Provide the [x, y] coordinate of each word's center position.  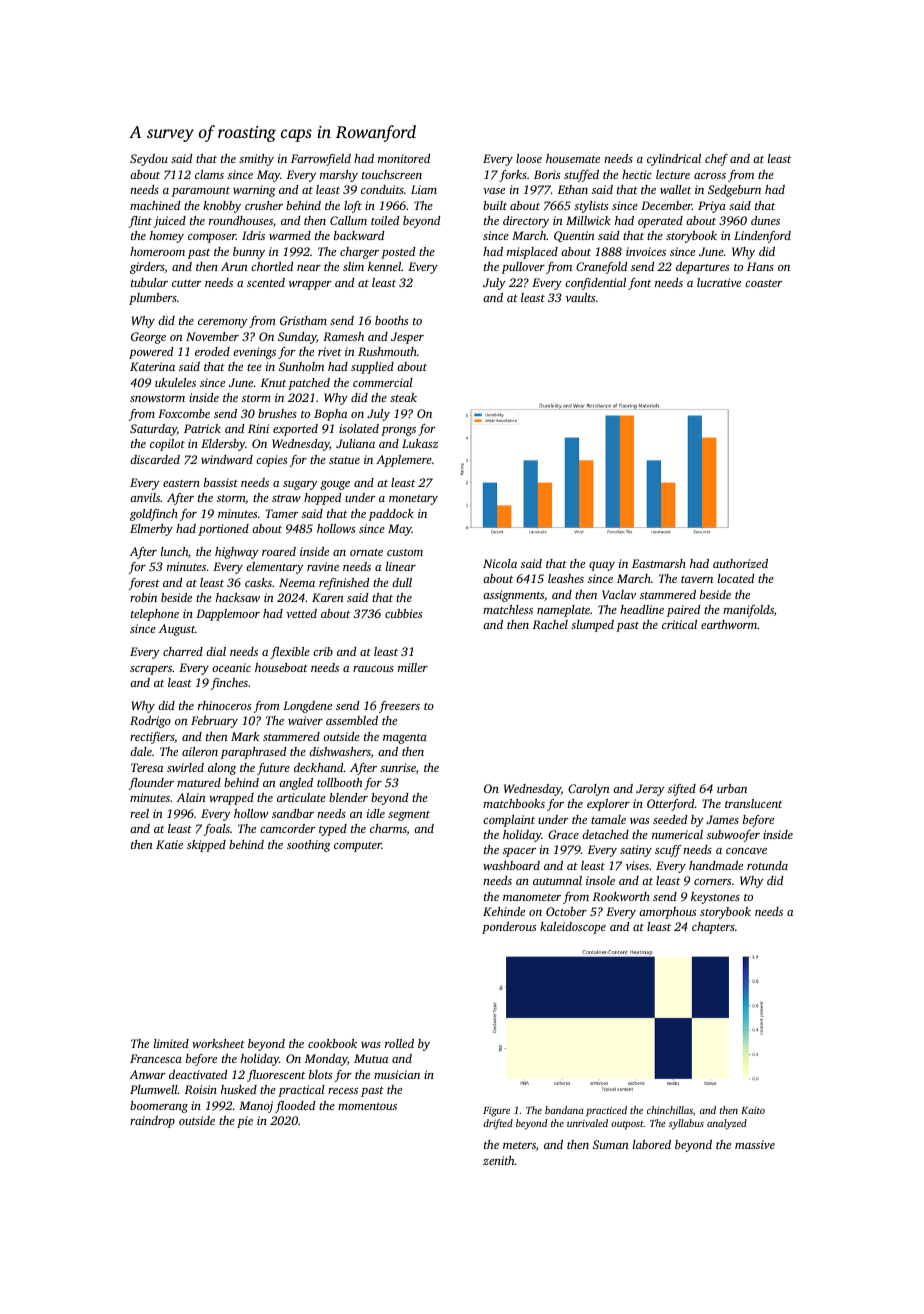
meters [519, 1145]
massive [755, 1144]
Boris [547, 174]
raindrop [152, 1122]
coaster [764, 283]
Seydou [149, 160]
